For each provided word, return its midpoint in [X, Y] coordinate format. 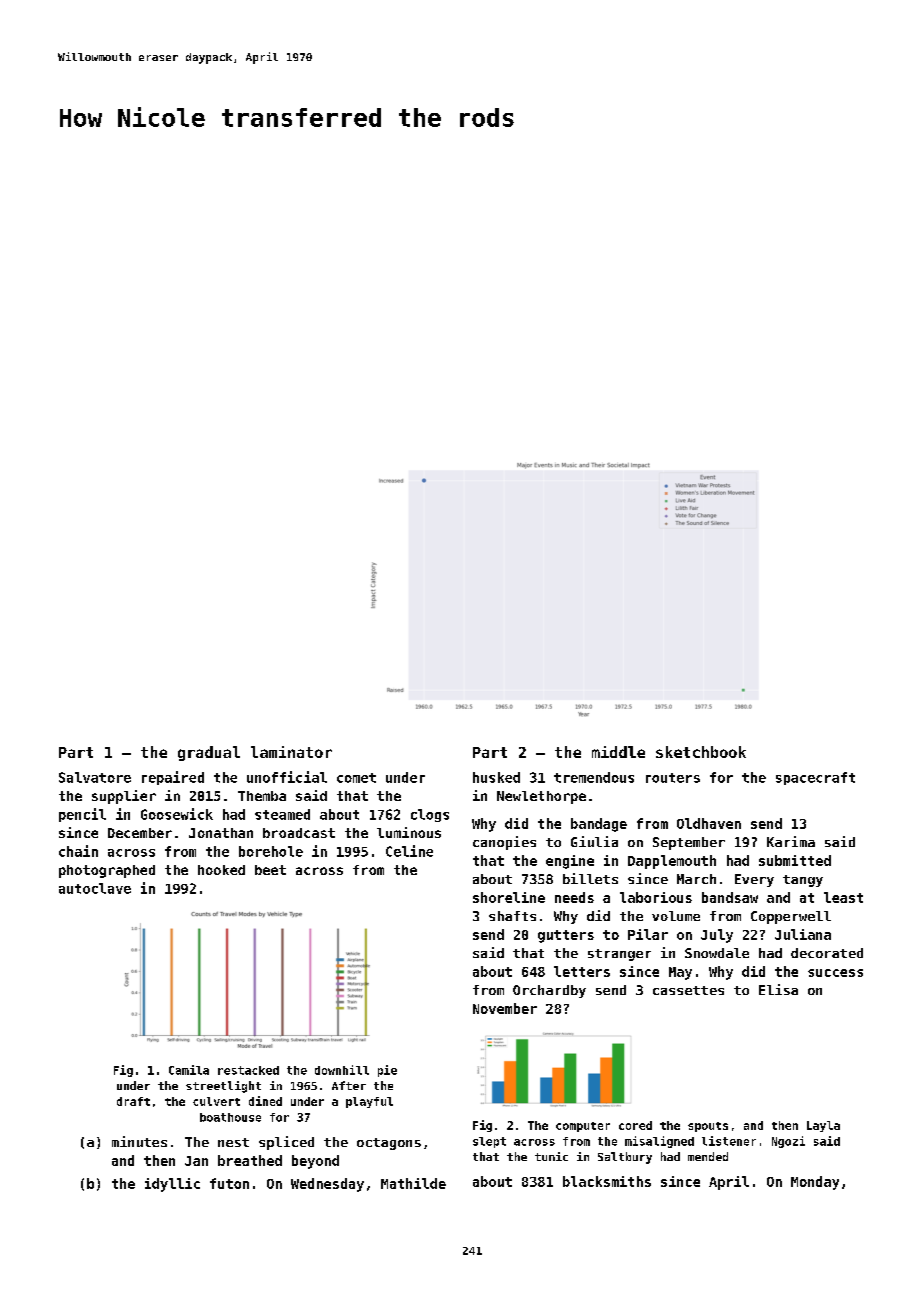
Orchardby [549, 991]
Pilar [648, 934]
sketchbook [701, 752]
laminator [291, 752]
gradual [209, 753]
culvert [216, 1101]
